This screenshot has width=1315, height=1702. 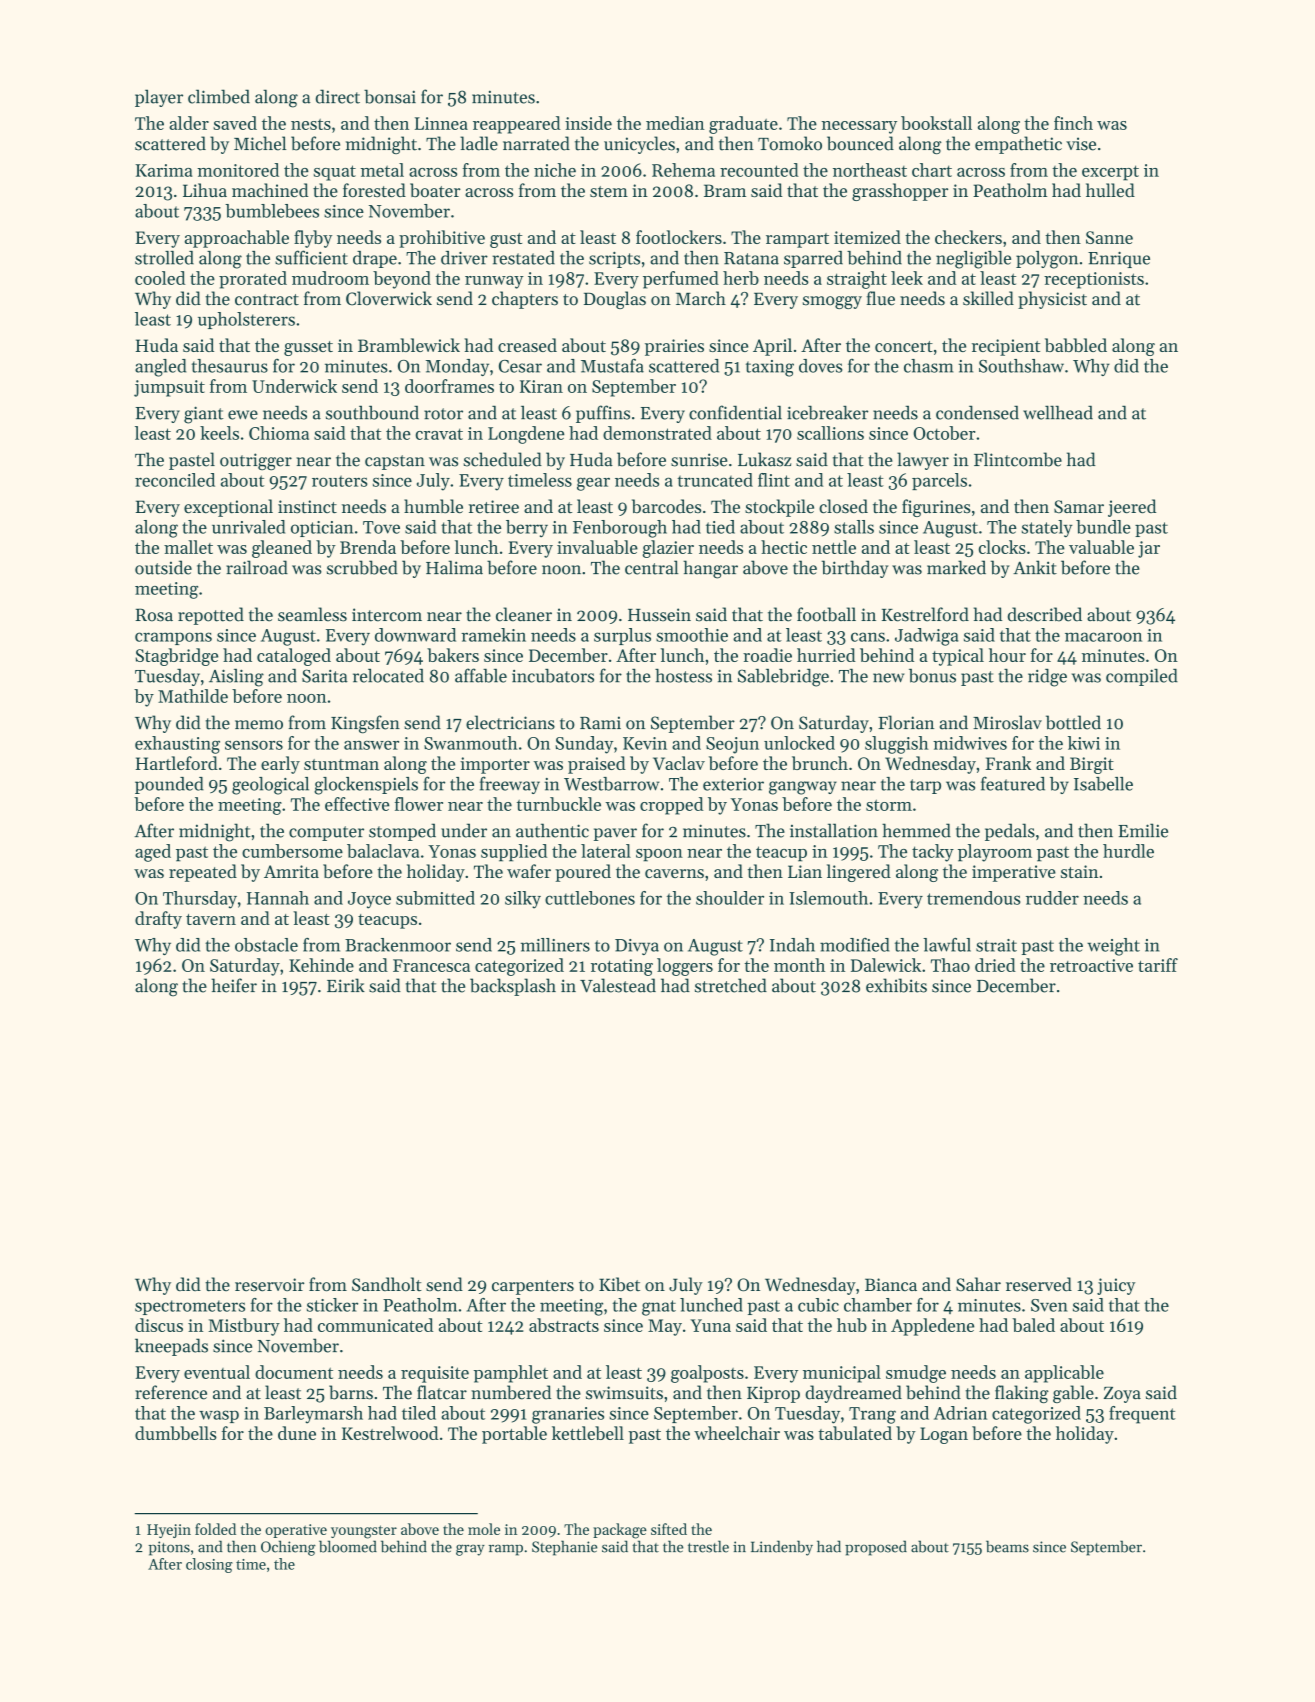 I want to click on Hussein, so click(x=659, y=615).
